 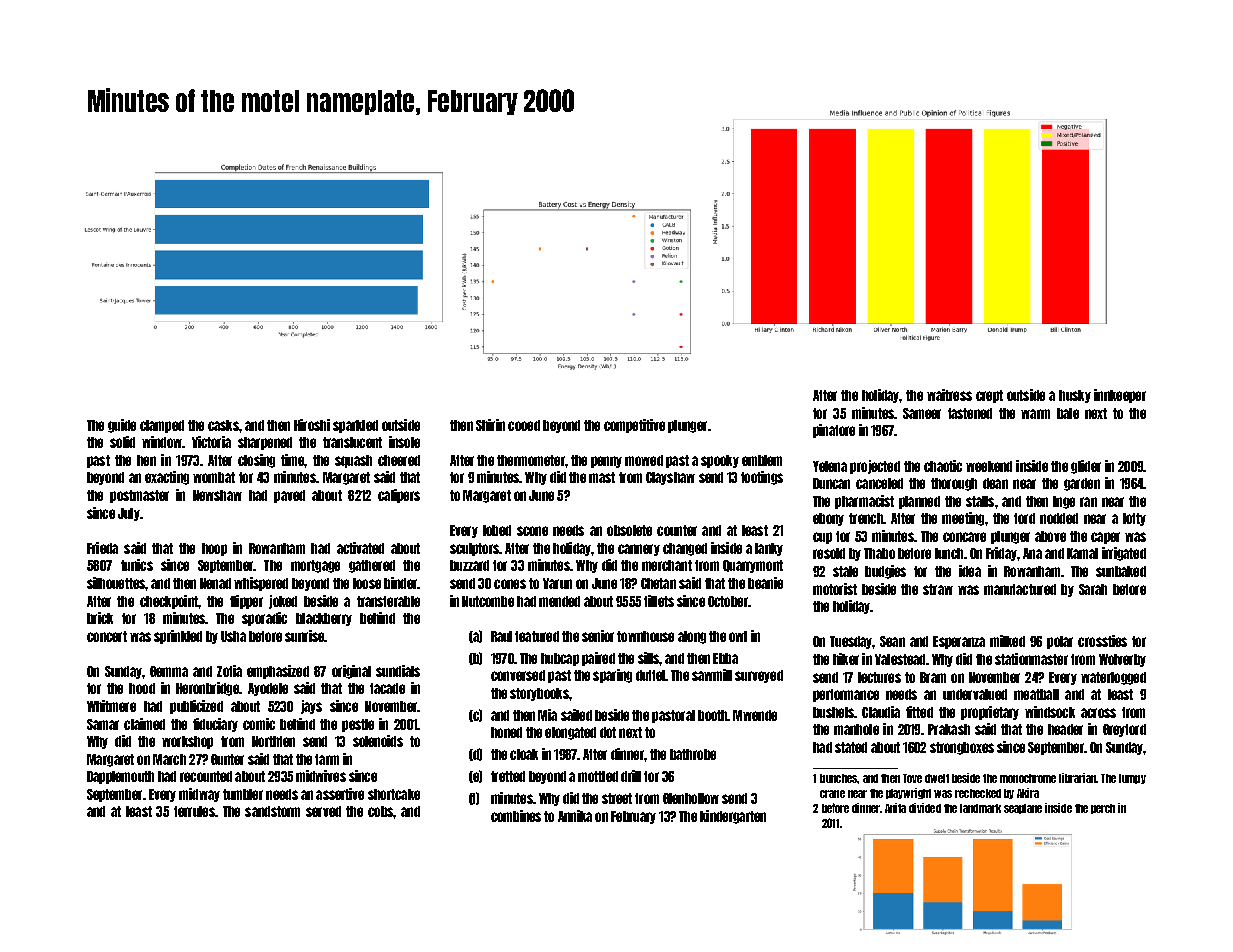 What do you see at coordinates (725, 658) in the page?
I see `Ebba` at bounding box center [725, 658].
